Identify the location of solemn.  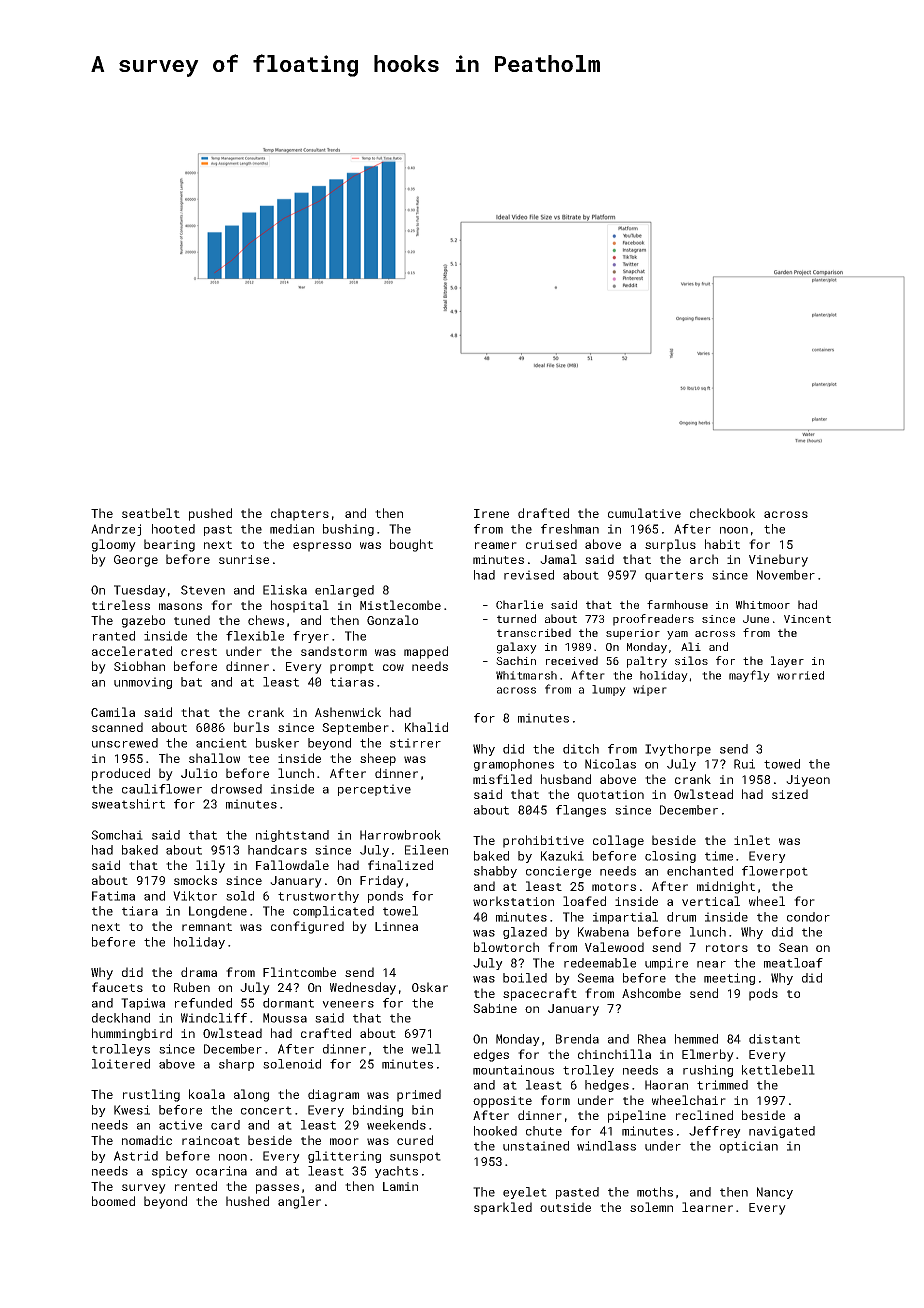
(651, 1207).
